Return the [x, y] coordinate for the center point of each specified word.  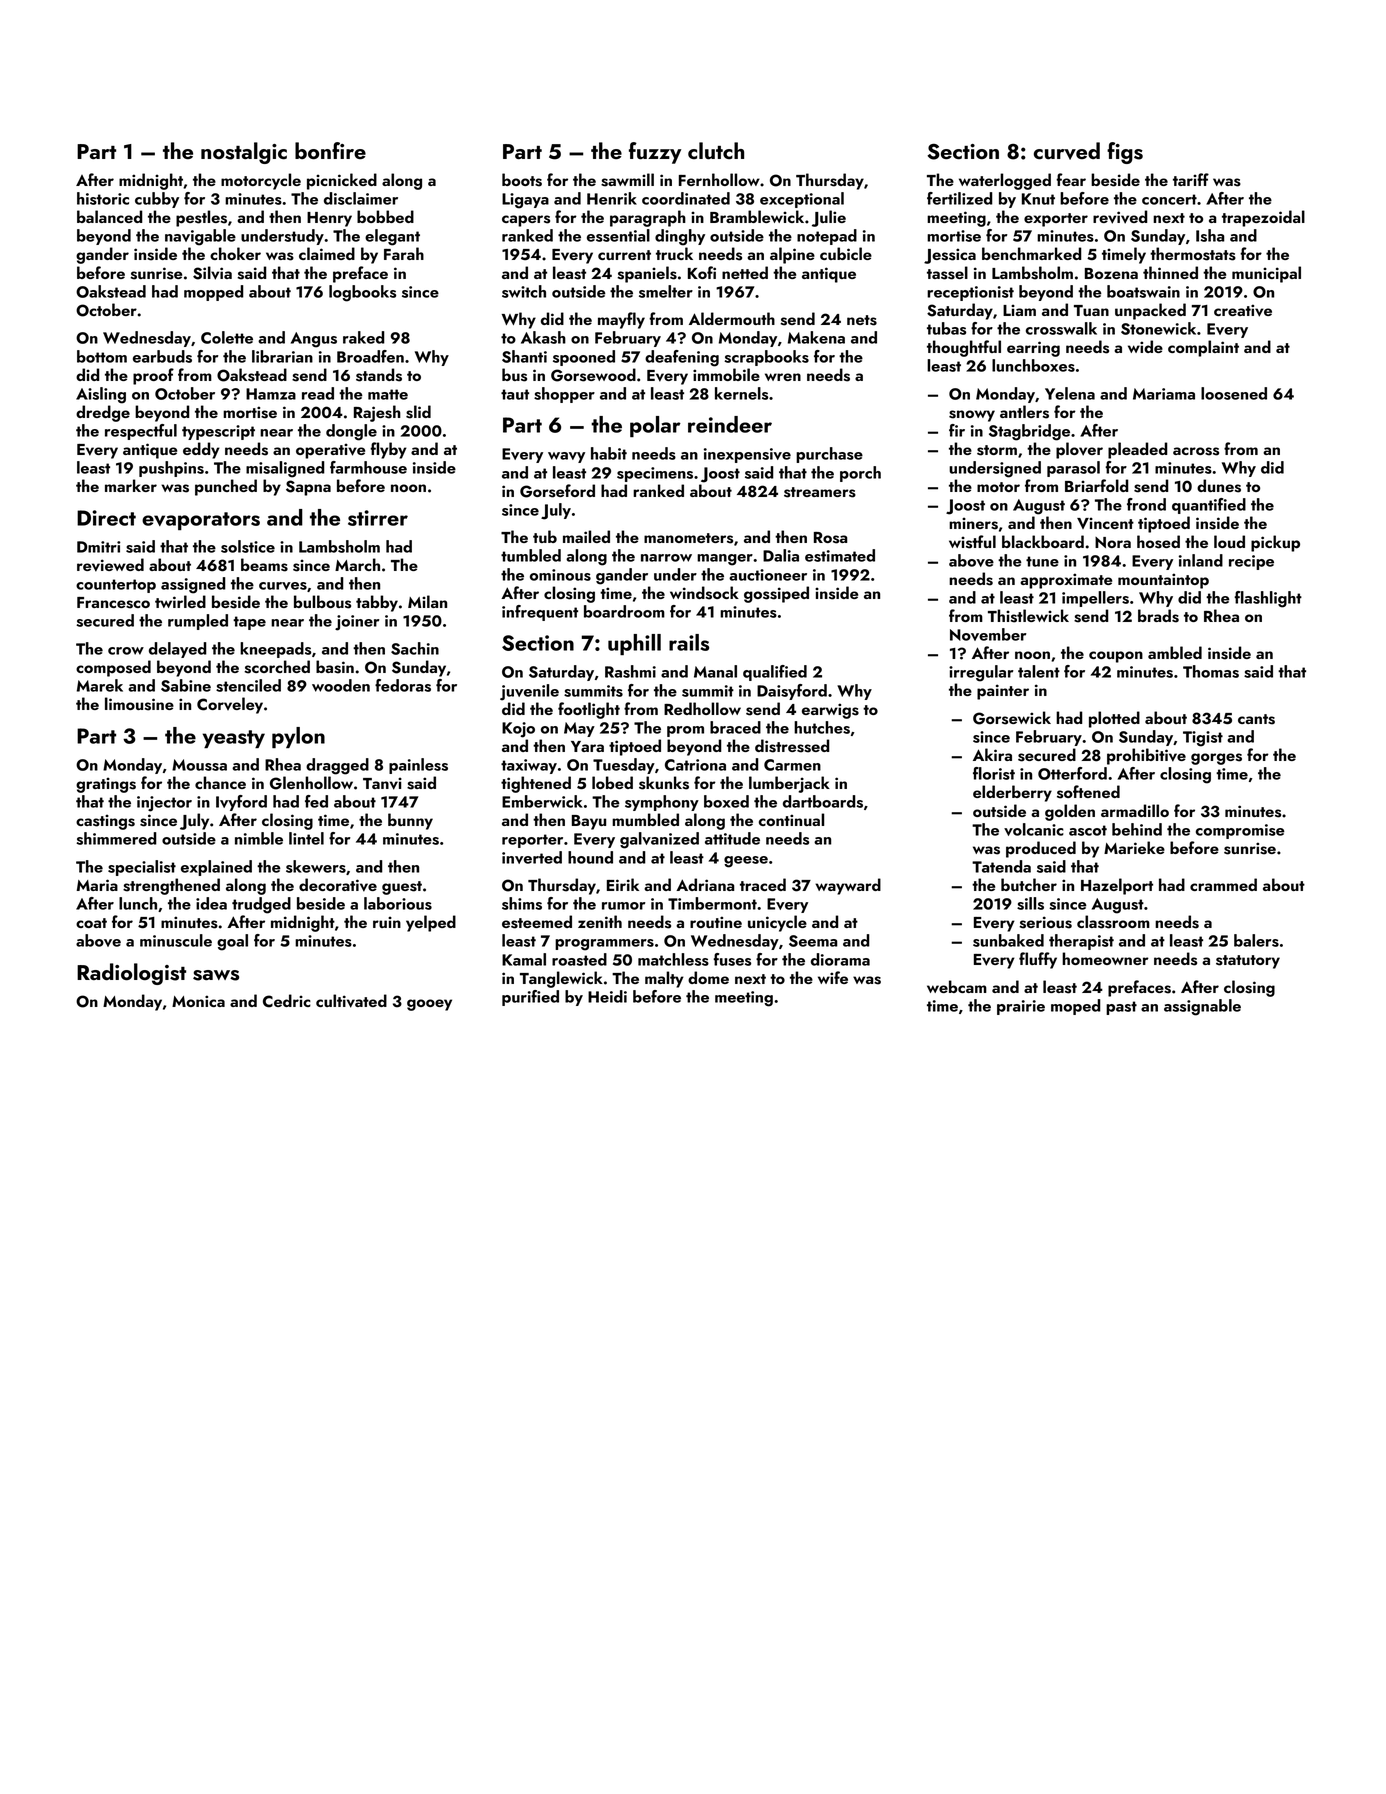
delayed [178, 650]
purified [530, 998]
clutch [716, 151]
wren [783, 377]
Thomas [1211, 671]
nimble [259, 838]
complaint [1203, 348]
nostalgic [244, 153]
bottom [102, 356]
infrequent [540, 613]
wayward [848, 886]
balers [1256, 940]
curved [1067, 151]
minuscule [176, 940]
